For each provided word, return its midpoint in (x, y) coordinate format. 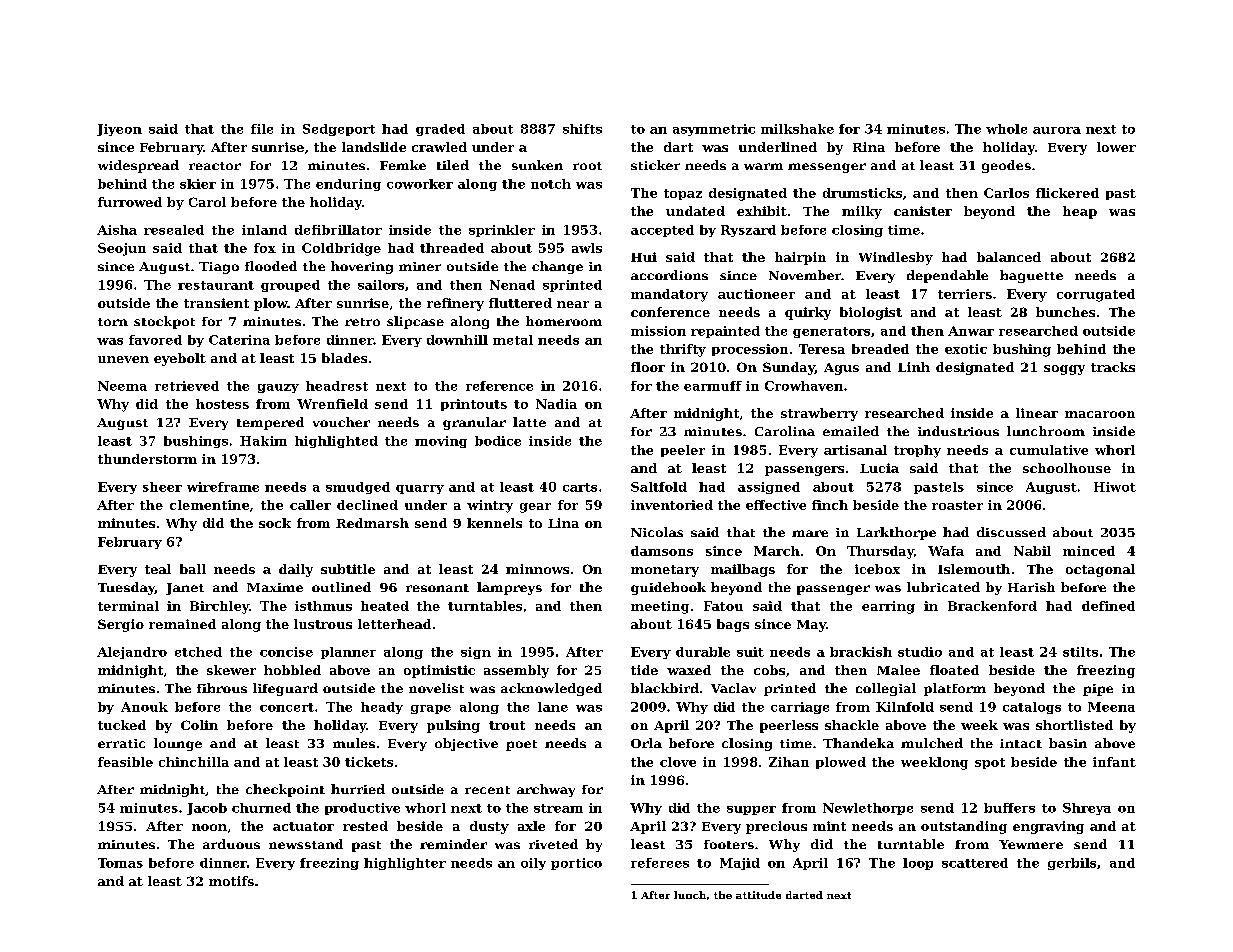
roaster (957, 505)
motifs (231, 881)
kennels (494, 523)
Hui (644, 257)
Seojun (122, 249)
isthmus (323, 606)
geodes (1006, 166)
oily (533, 864)
